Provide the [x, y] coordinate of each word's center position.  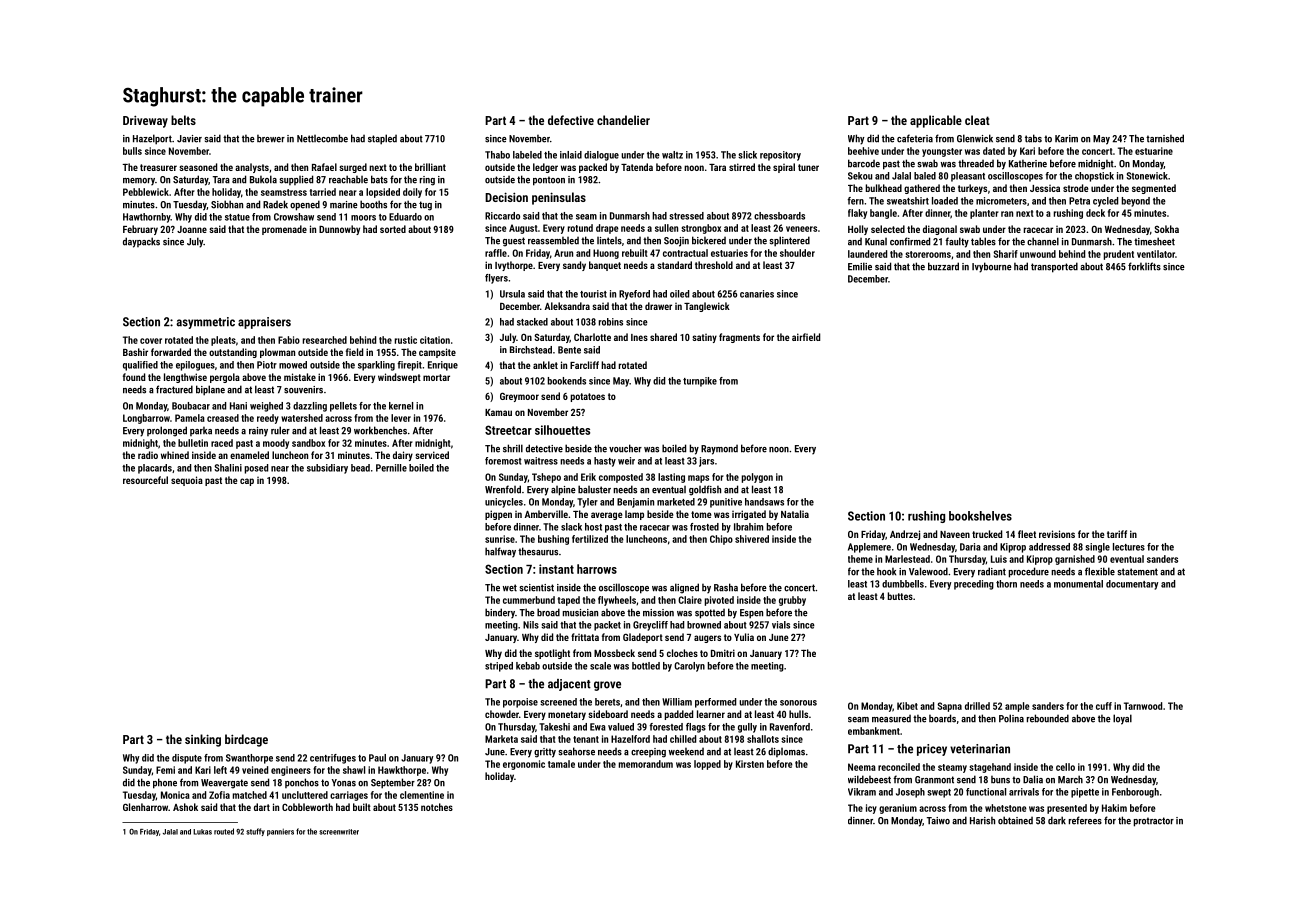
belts [183, 120]
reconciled [899, 767]
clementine [422, 795]
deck [1095, 213]
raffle [496, 253]
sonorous [798, 703]
